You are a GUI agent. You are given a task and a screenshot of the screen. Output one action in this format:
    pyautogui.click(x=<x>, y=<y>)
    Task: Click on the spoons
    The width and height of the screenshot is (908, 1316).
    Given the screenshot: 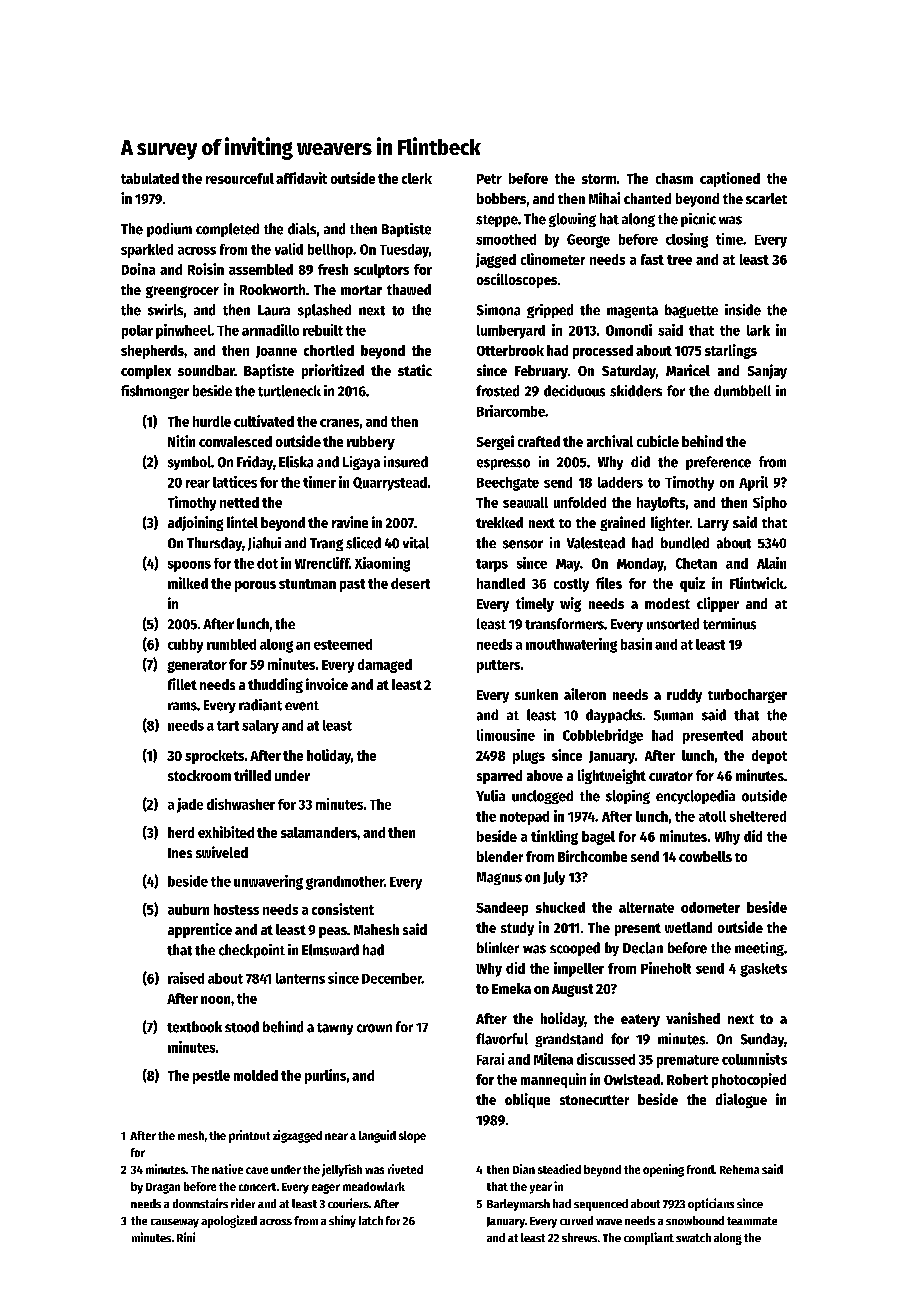 What is the action you would take?
    pyautogui.click(x=189, y=566)
